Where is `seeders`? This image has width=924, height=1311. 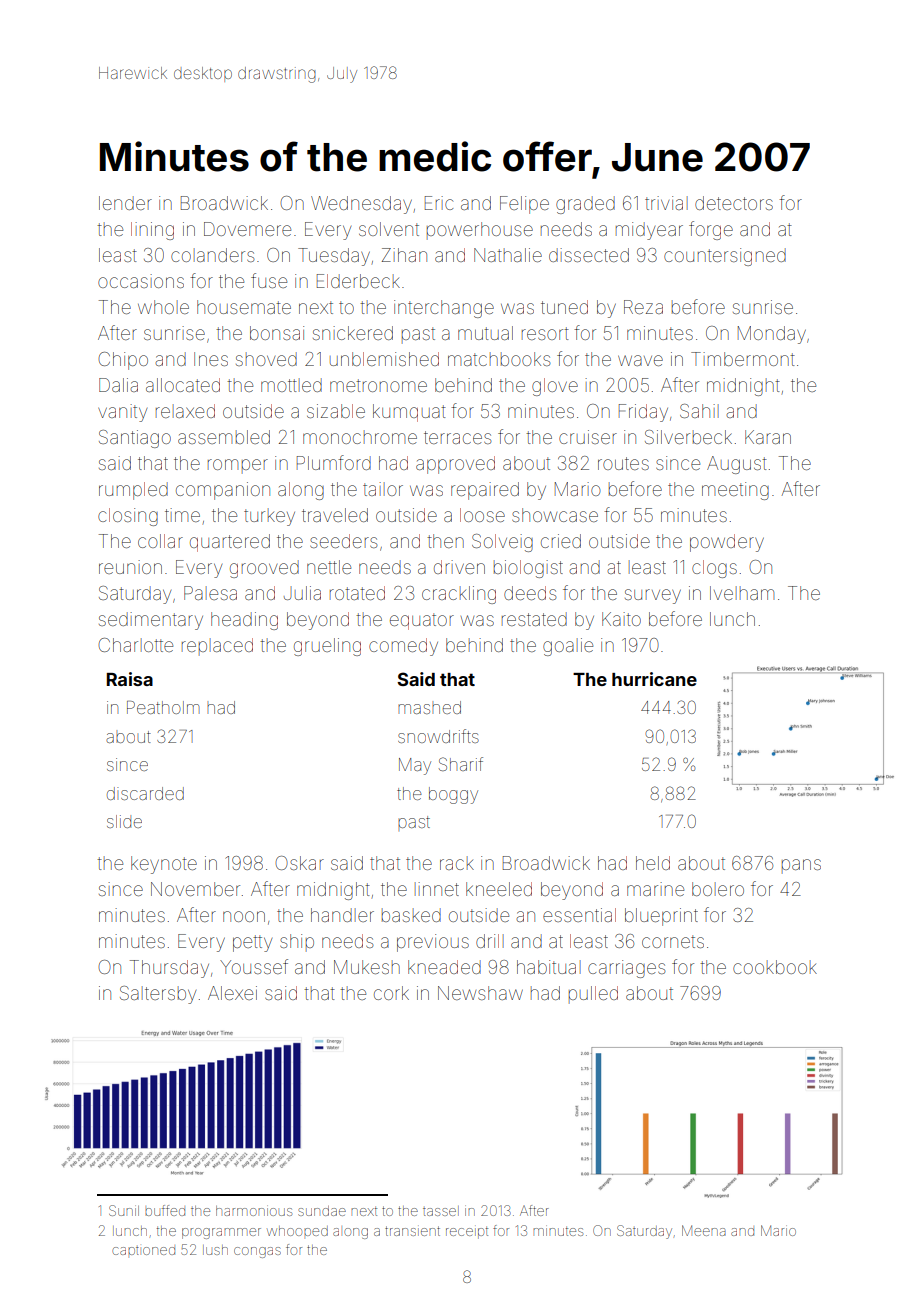
seeders is located at coordinates (343, 541).
